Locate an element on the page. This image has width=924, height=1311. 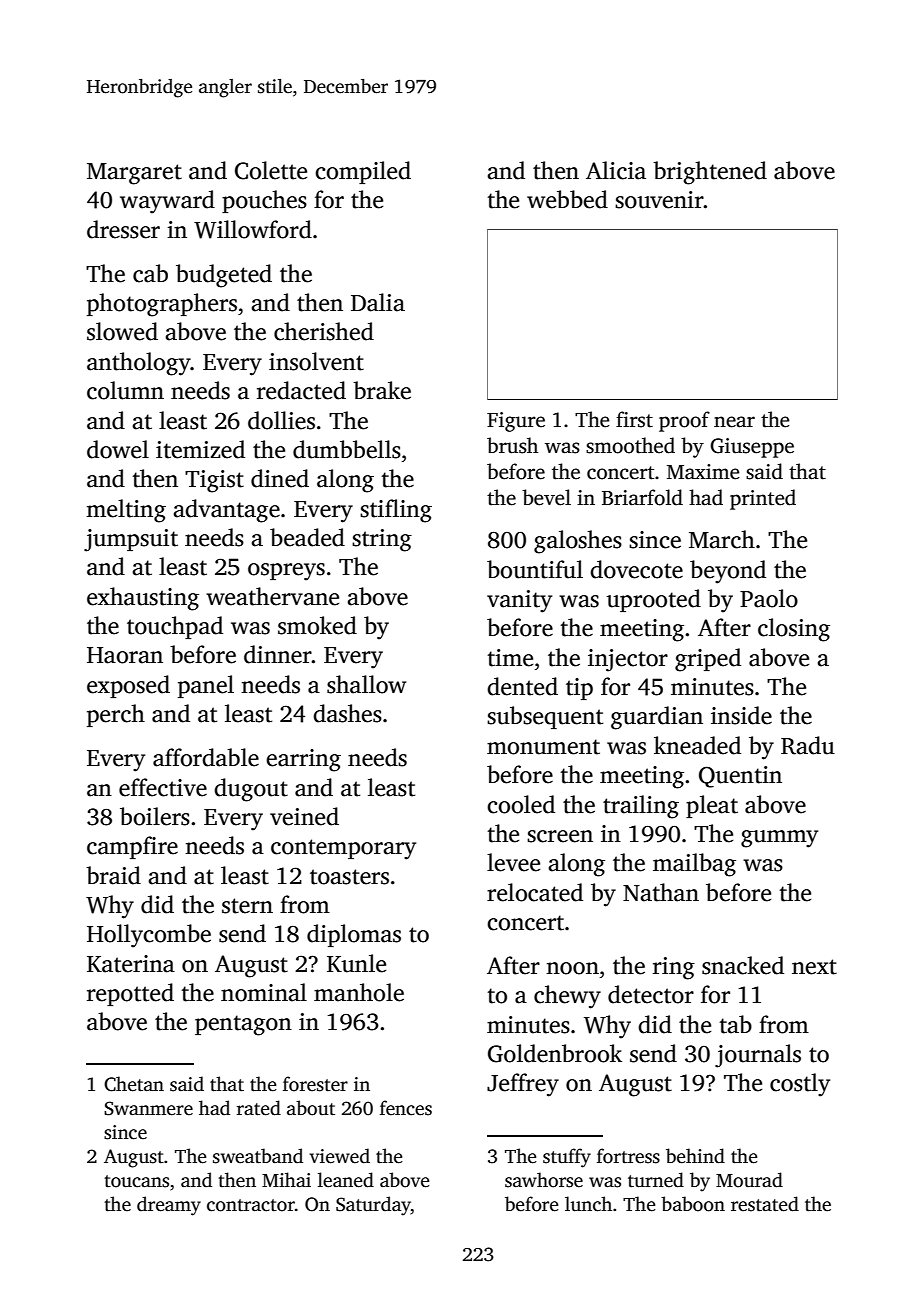
Figure is located at coordinates (516, 422).
